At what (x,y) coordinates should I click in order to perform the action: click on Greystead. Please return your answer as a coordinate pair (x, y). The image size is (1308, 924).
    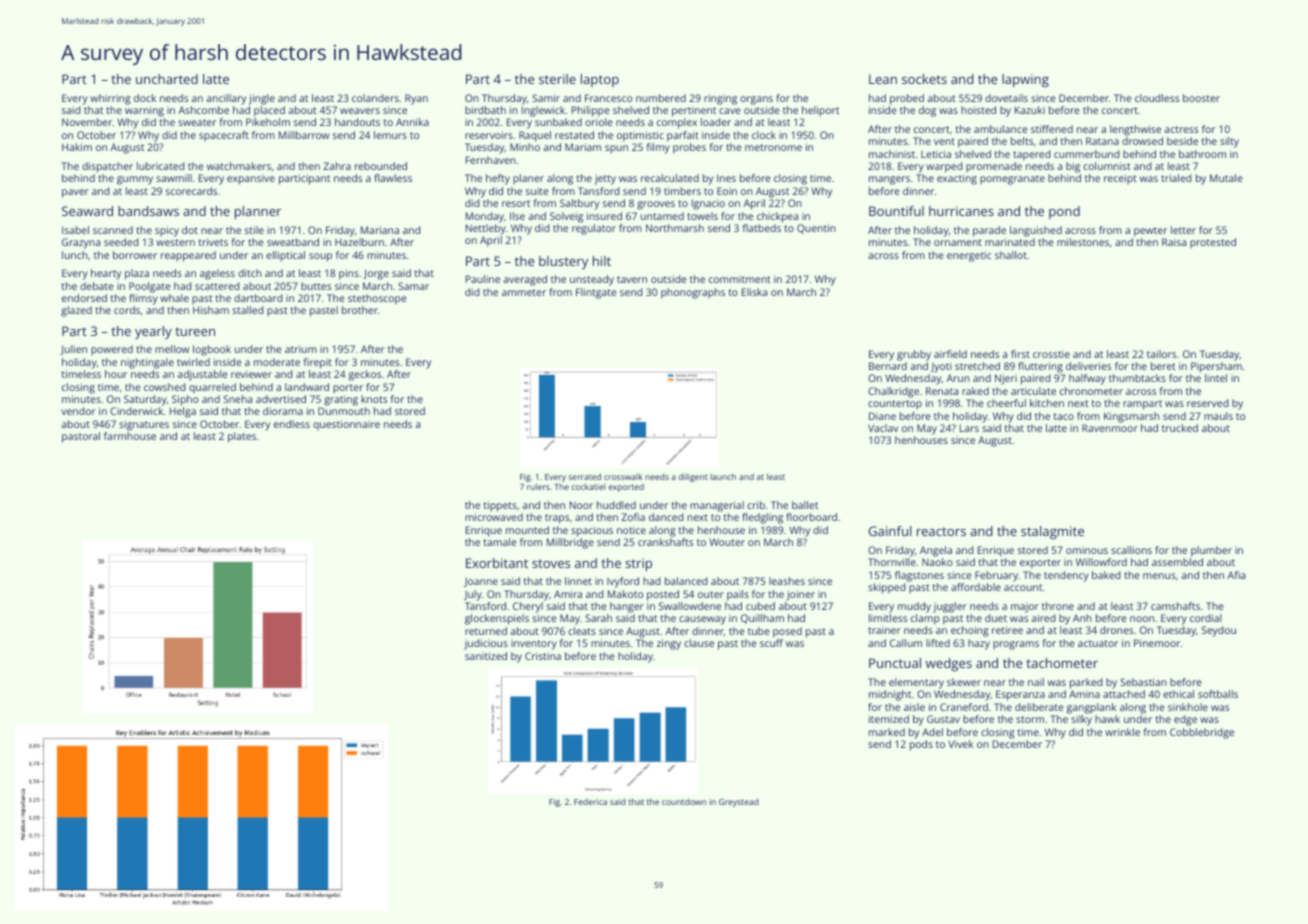
    Looking at the image, I should click on (739, 803).
